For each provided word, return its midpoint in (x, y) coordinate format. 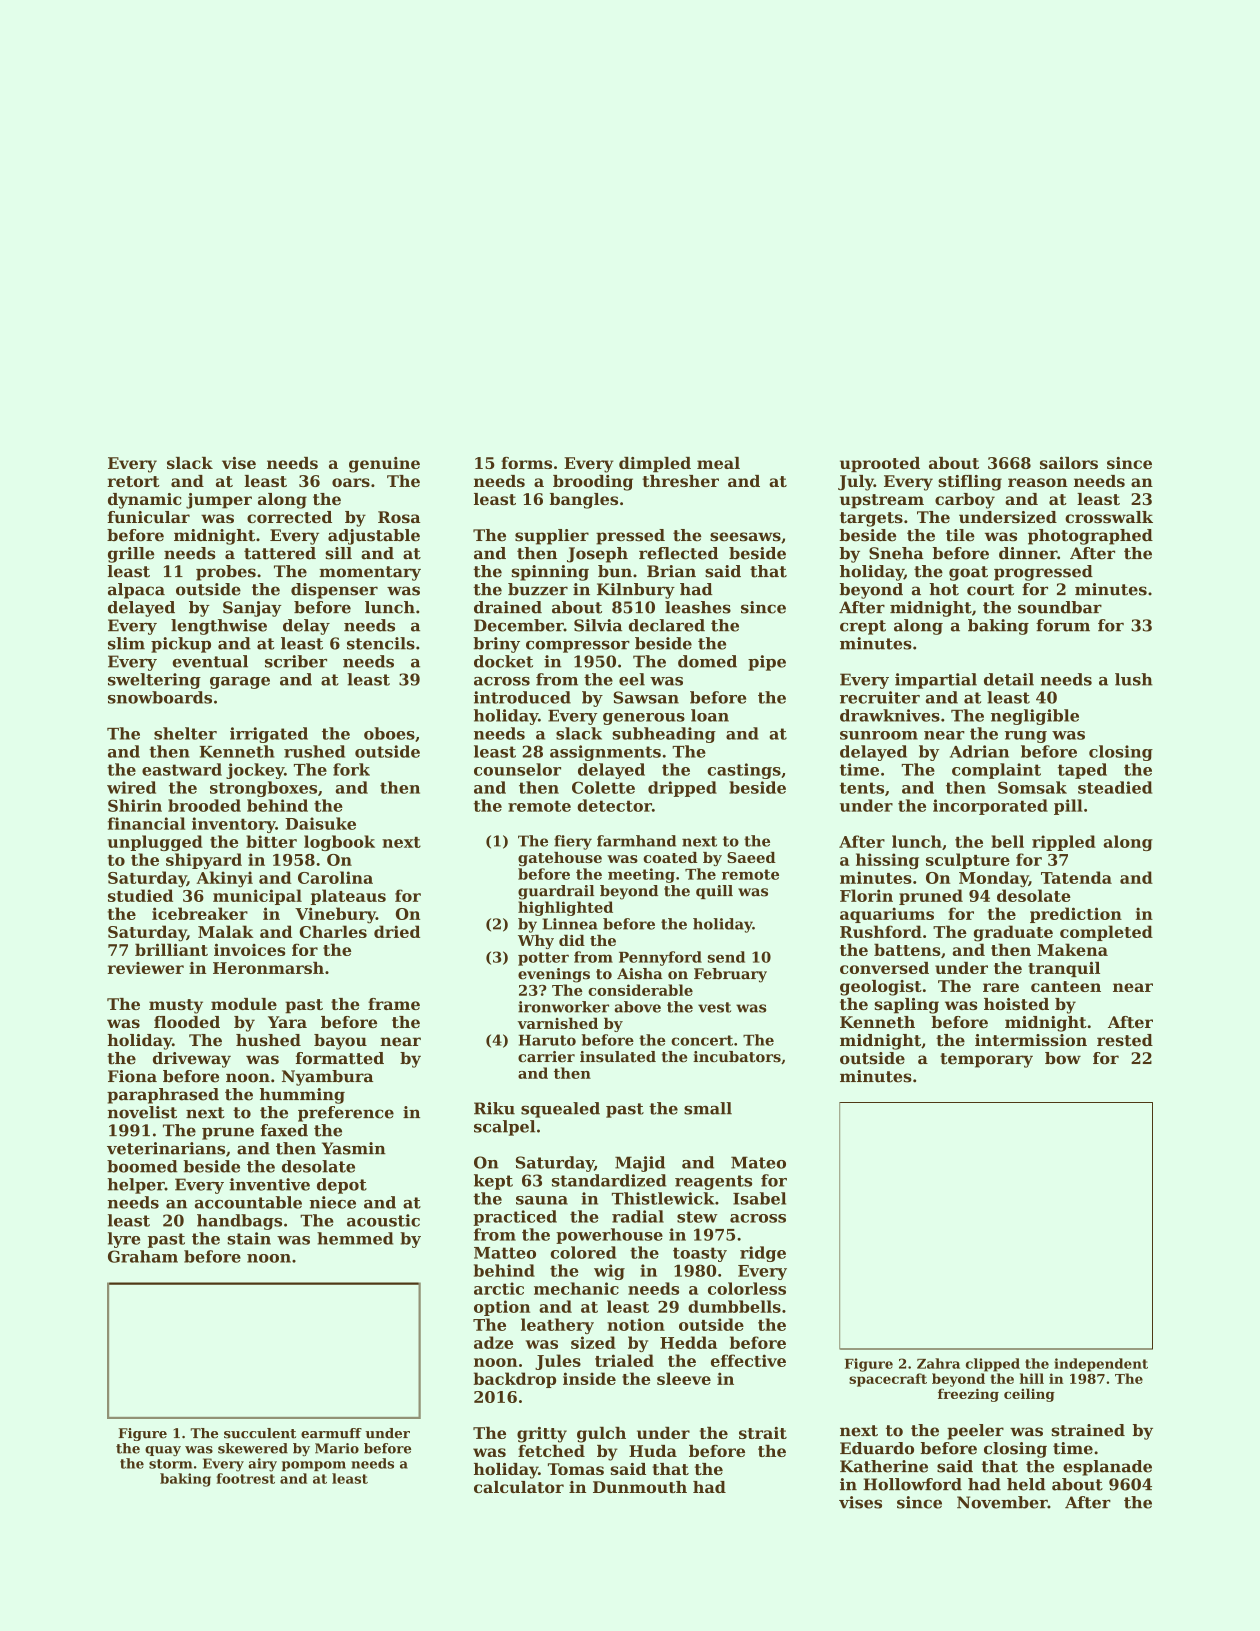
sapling (907, 1006)
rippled (1064, 843)
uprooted (880, 464)
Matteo (505, 1253)
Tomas (576, 1469)
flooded (187, 1022)
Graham (143, 1256)
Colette (603, 787)
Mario (337, 1448)
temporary (986, 1060)
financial (146, 823)
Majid (640, 1164)
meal (718, 463)
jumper (219, 501)
